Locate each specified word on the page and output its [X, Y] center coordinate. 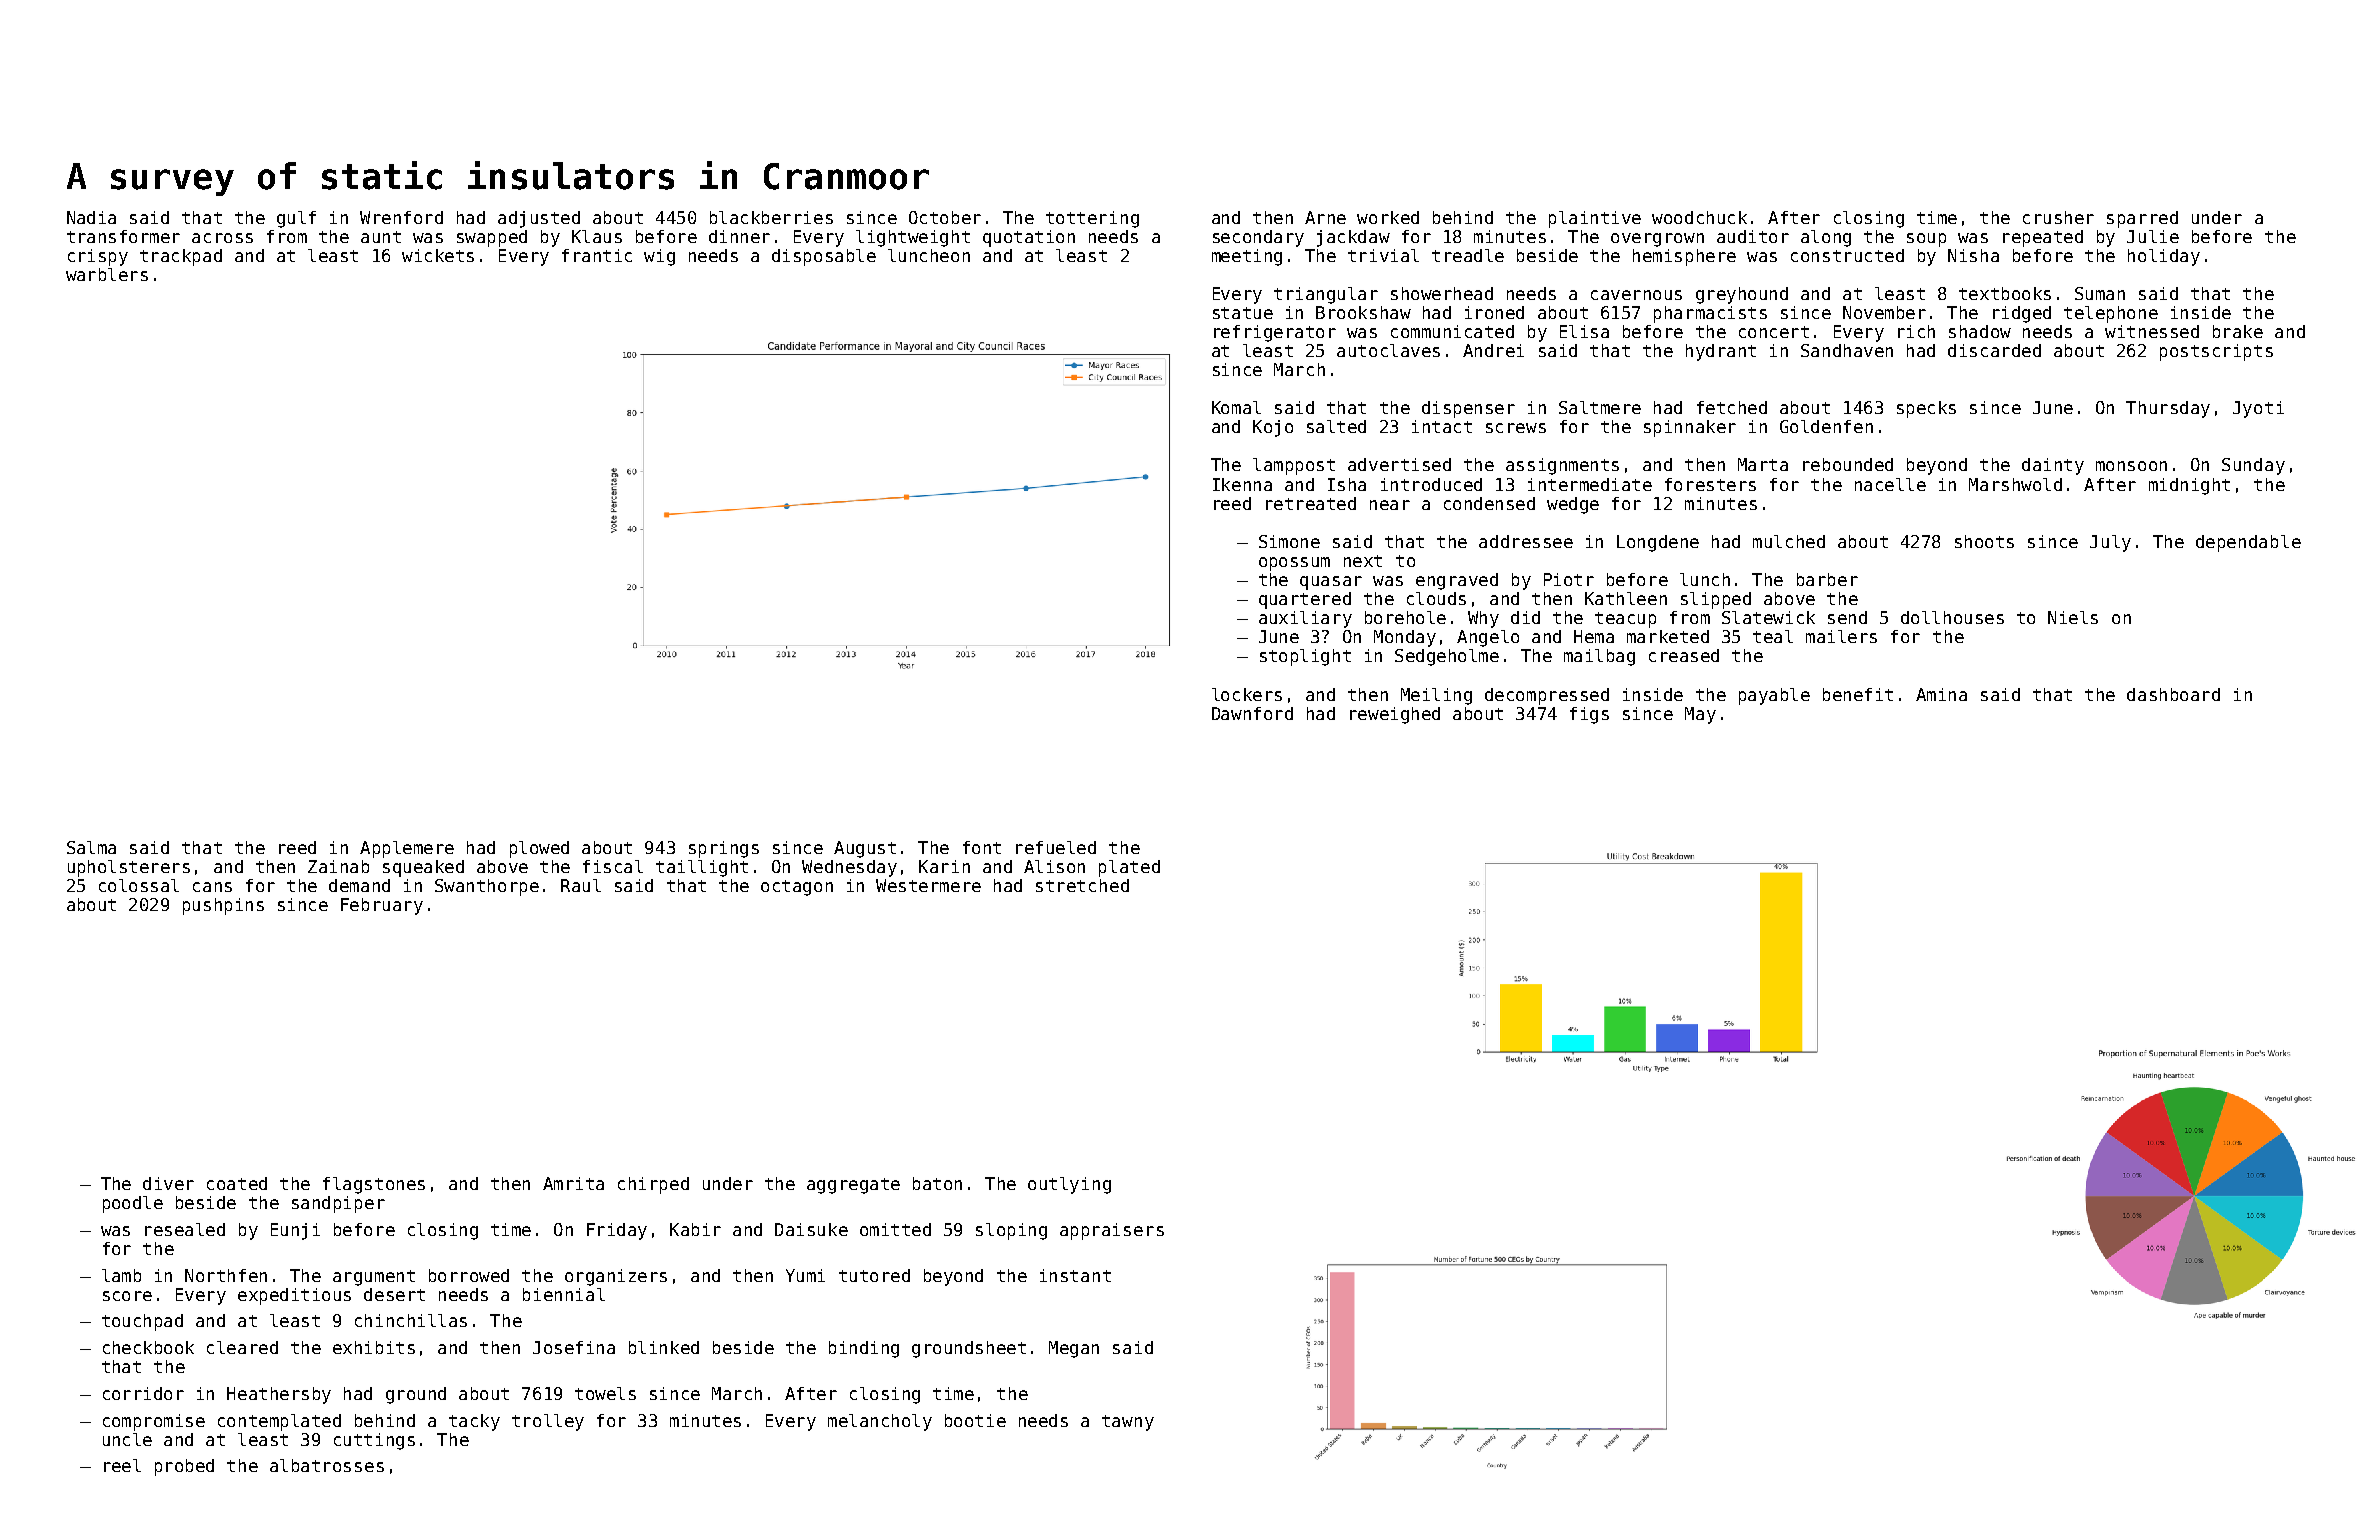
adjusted [539, 219]
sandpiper [338, 1204]
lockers [1247, 694]
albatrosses [327, 1465]
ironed [1494, 312]
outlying [1069, 1185]
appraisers [1112, 1231]
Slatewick [1768, 617]
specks [1926, 409]
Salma [91, 847]
